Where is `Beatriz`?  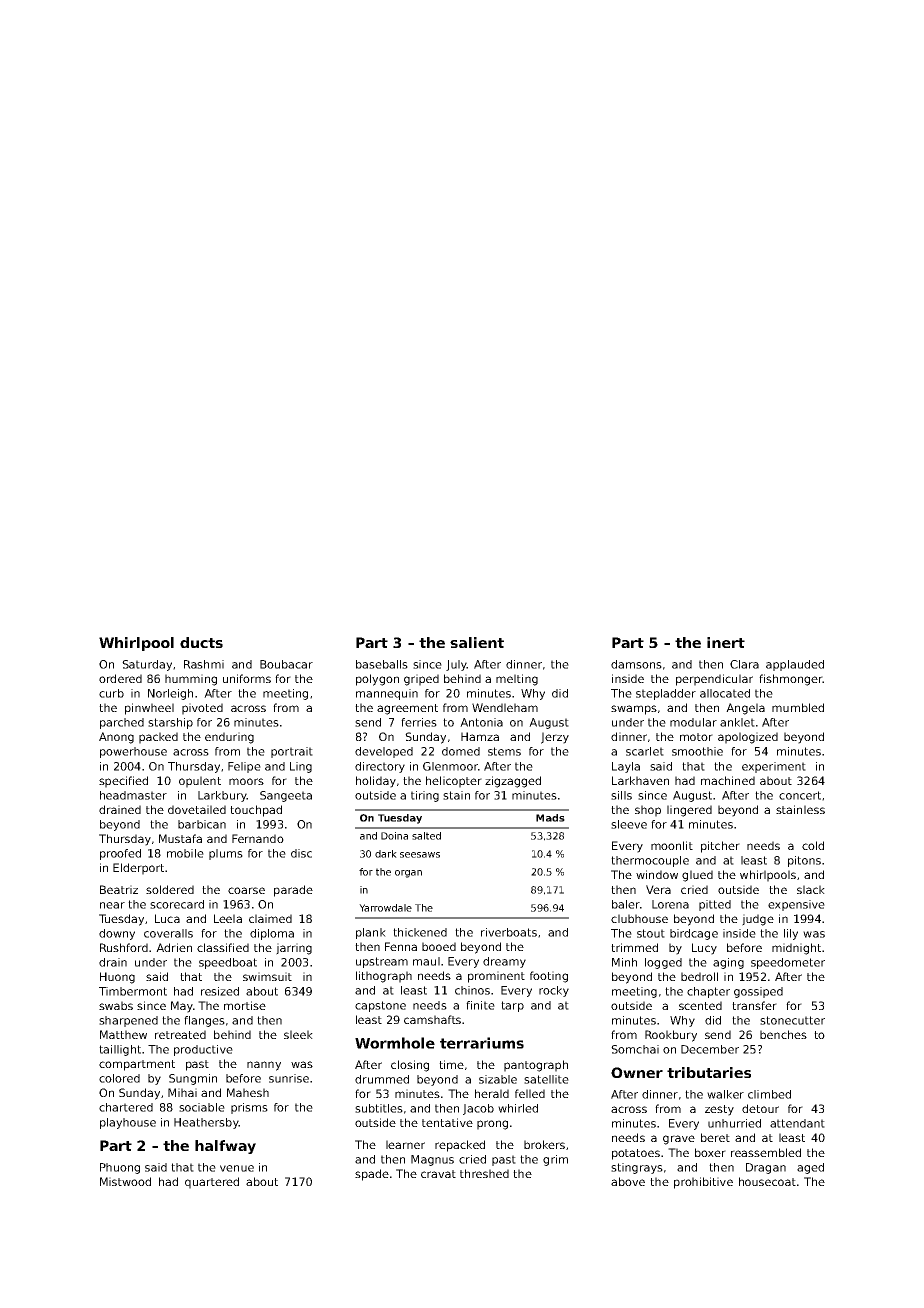 Beatriz is located at coordinates (119, 889).
